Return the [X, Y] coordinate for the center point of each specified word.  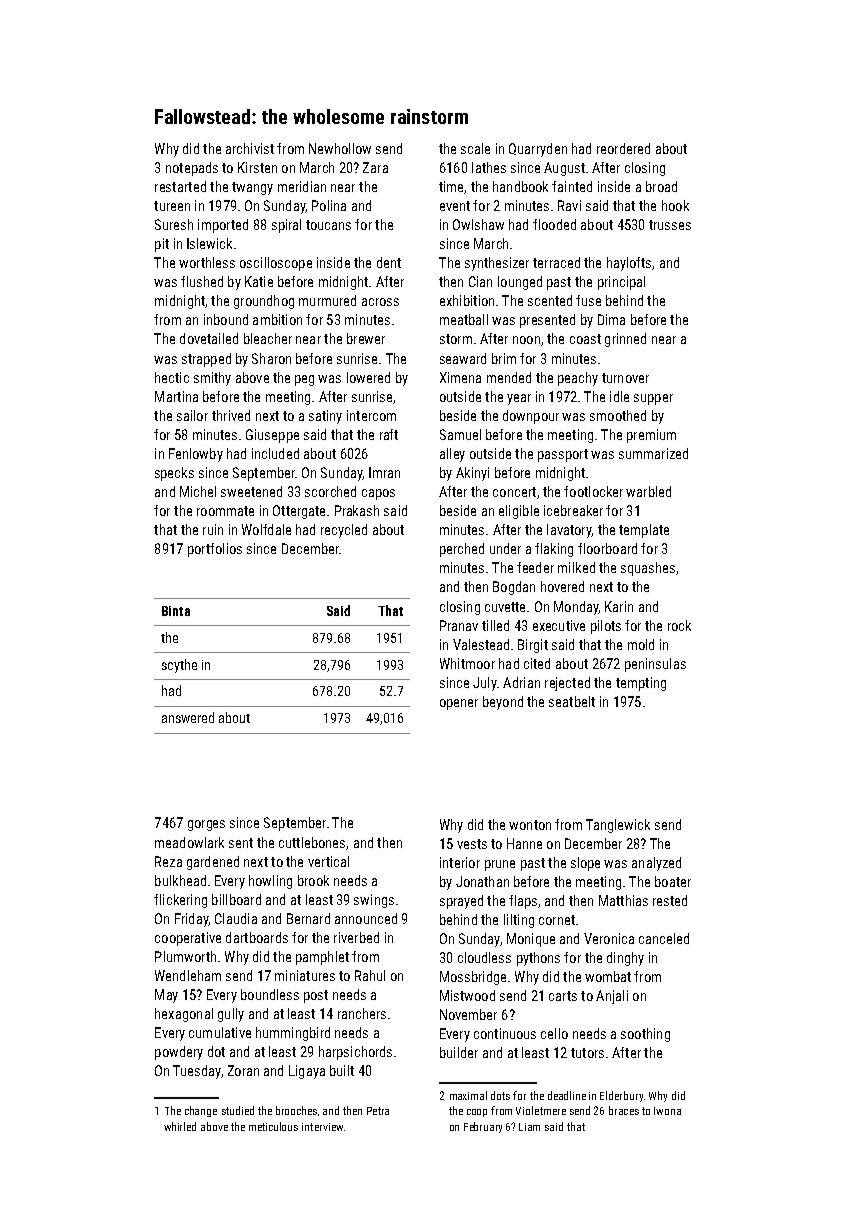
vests [472, 844]
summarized [653, 453]
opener [459, 704]
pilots [606, 627]
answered [188, 717]
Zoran [243, 1070]
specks [174, 474]
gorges [206, 825]
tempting [641, 684]
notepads [192, 169]
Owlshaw [478, 224]
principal [621, 283]
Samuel [460, 434]
